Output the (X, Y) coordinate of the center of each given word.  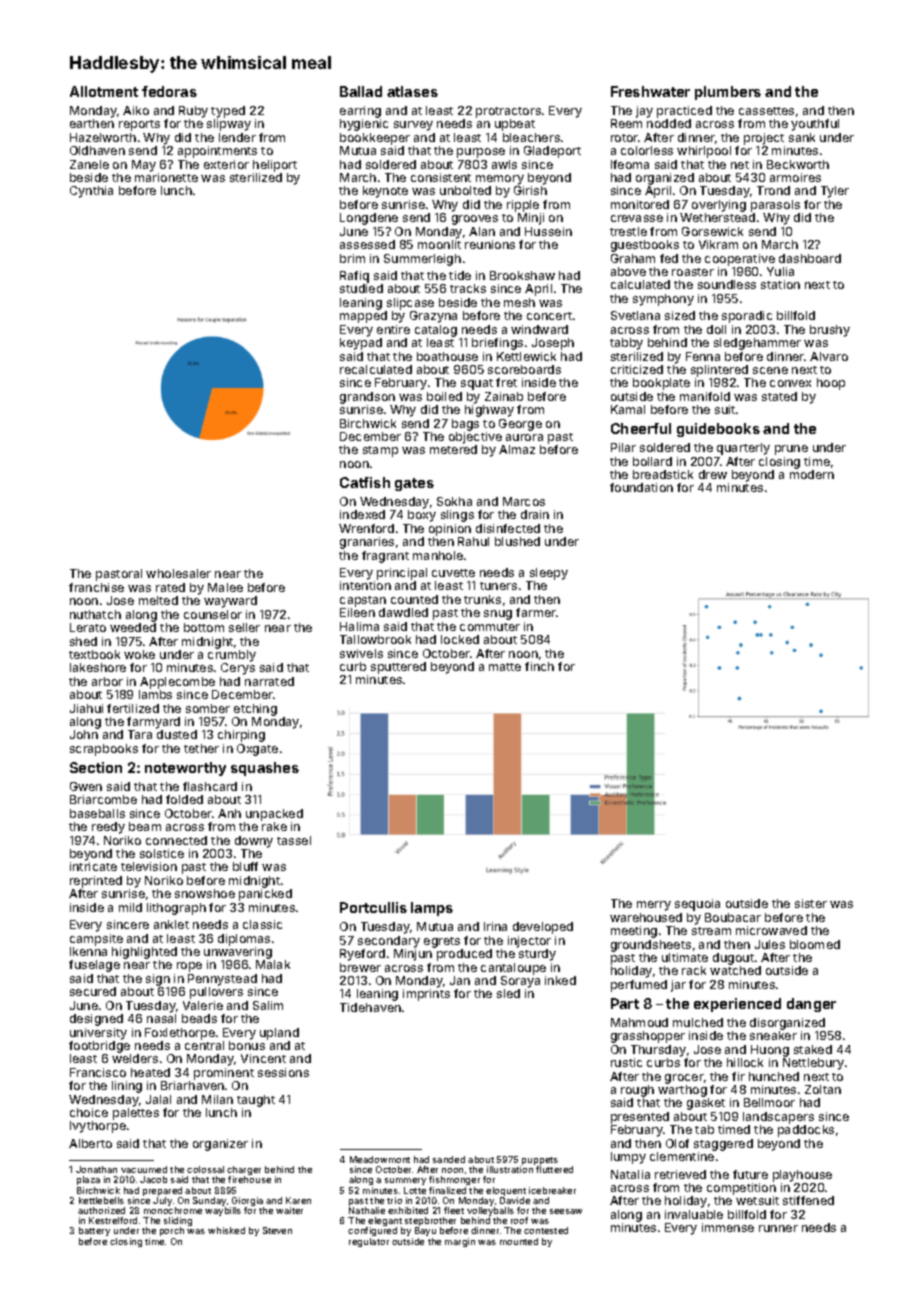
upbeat (515, 125)
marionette (166, 177)
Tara (140, 734)
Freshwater (650, 91)
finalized (447, 1190)
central (204, 1045)
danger (811, 1005)
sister (811, 903)
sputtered (398, 668)
